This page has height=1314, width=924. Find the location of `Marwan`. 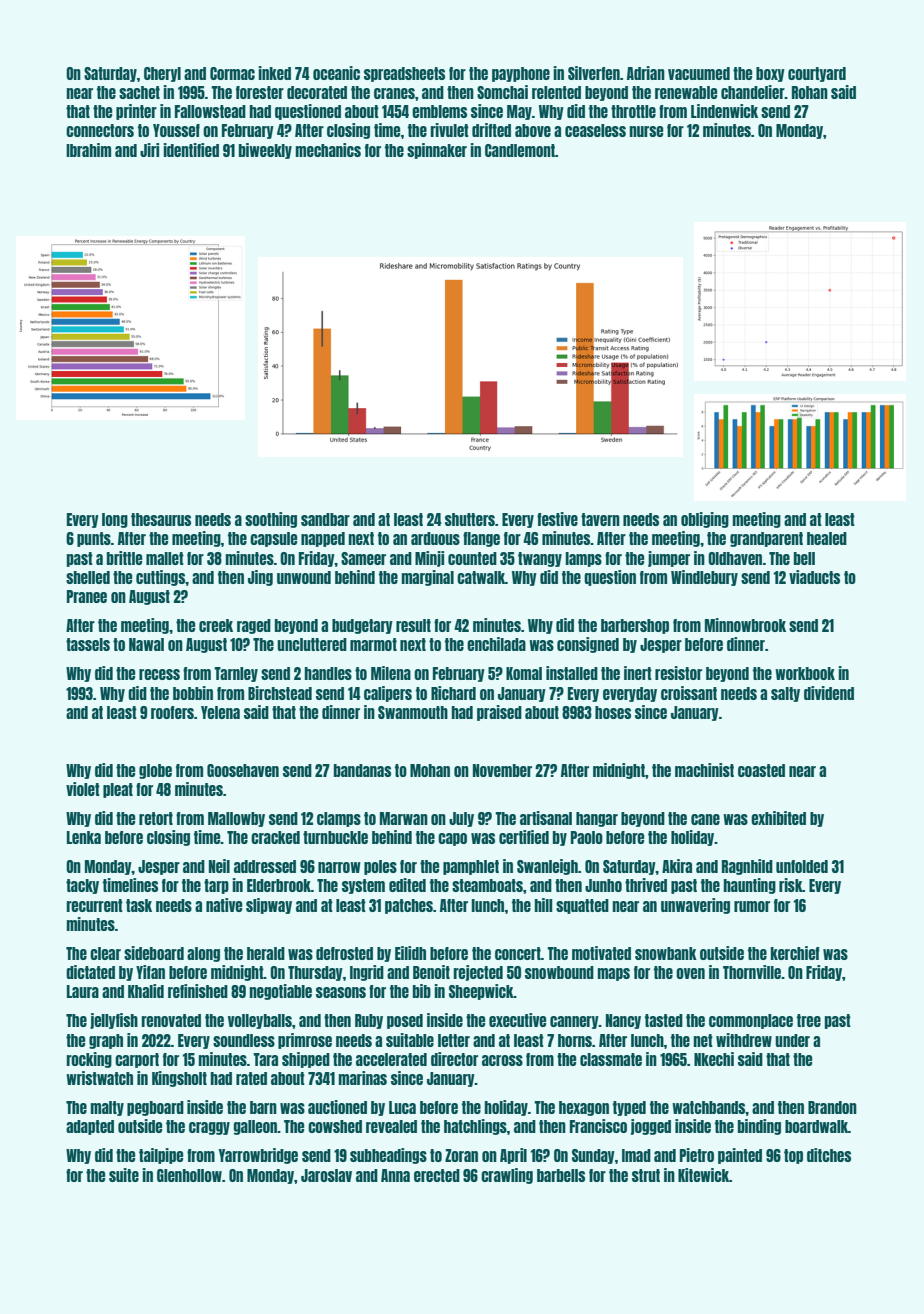

Marwan is located at coordinates (404, 818).
